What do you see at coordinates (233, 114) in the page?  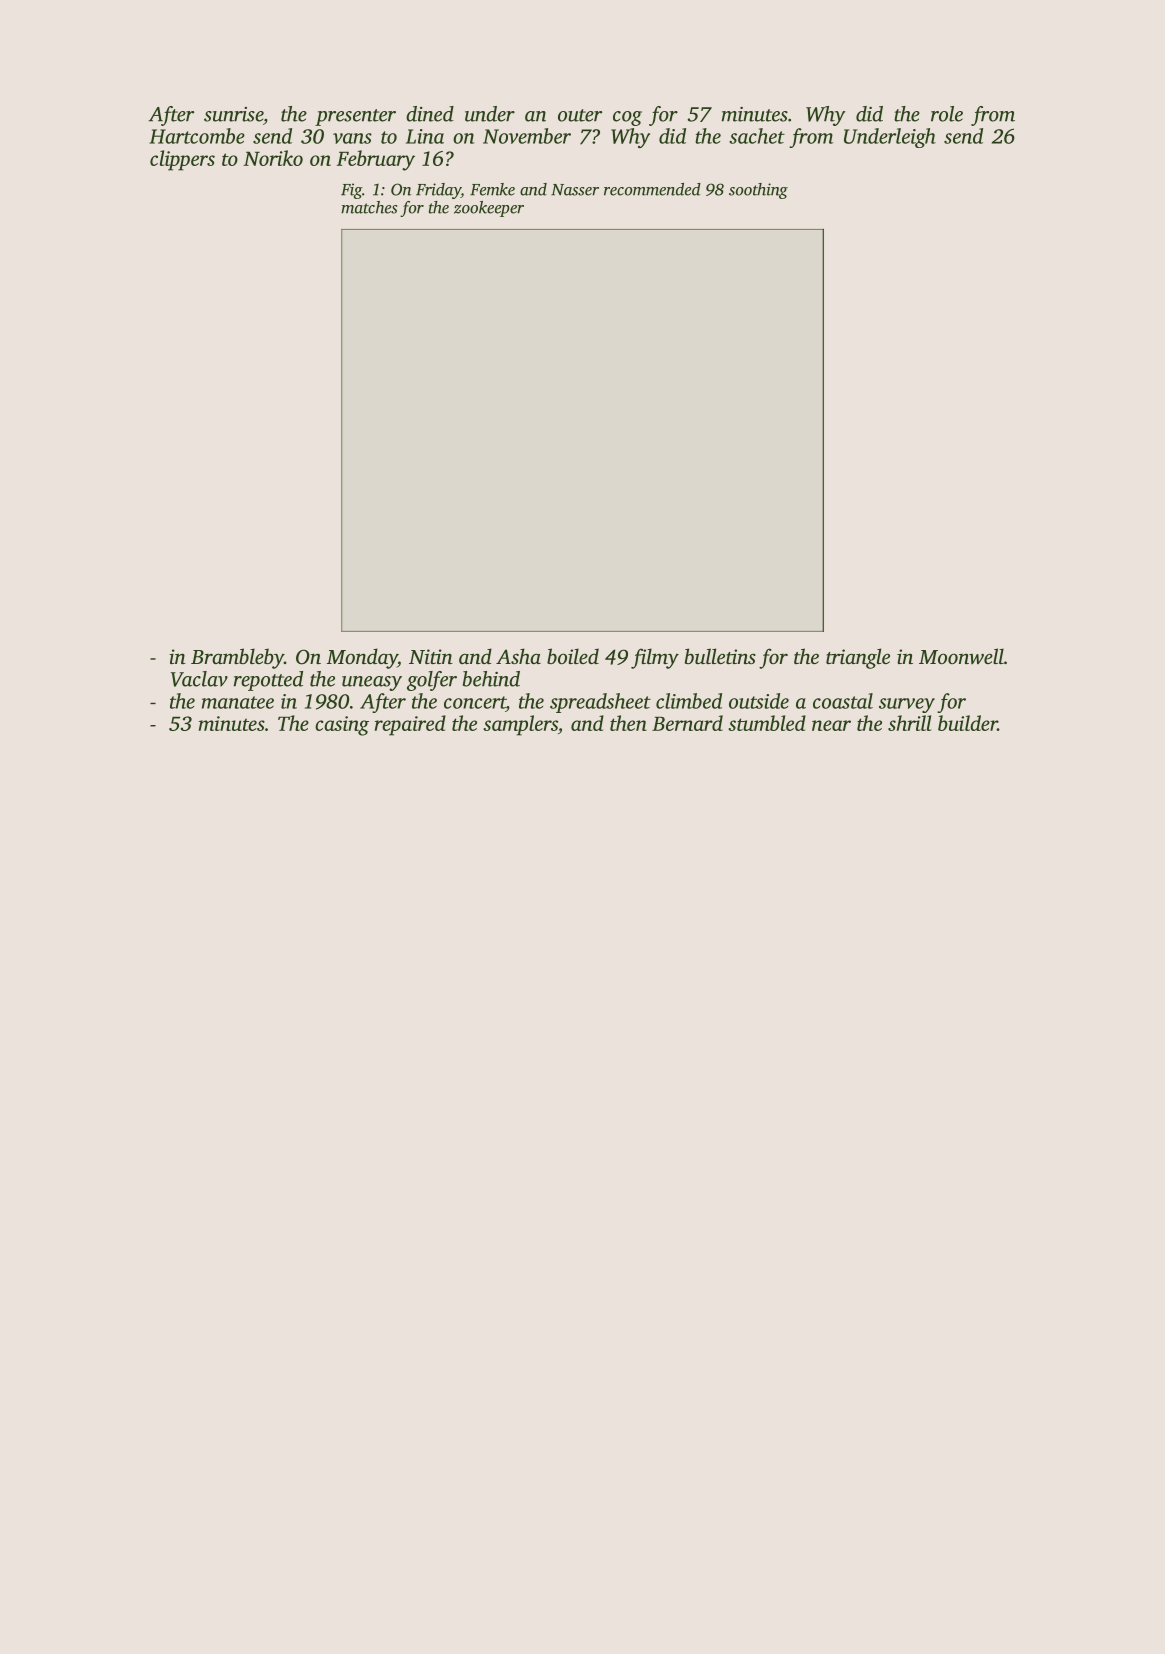 I see `sunrise` at bounding box center [233, 114].
